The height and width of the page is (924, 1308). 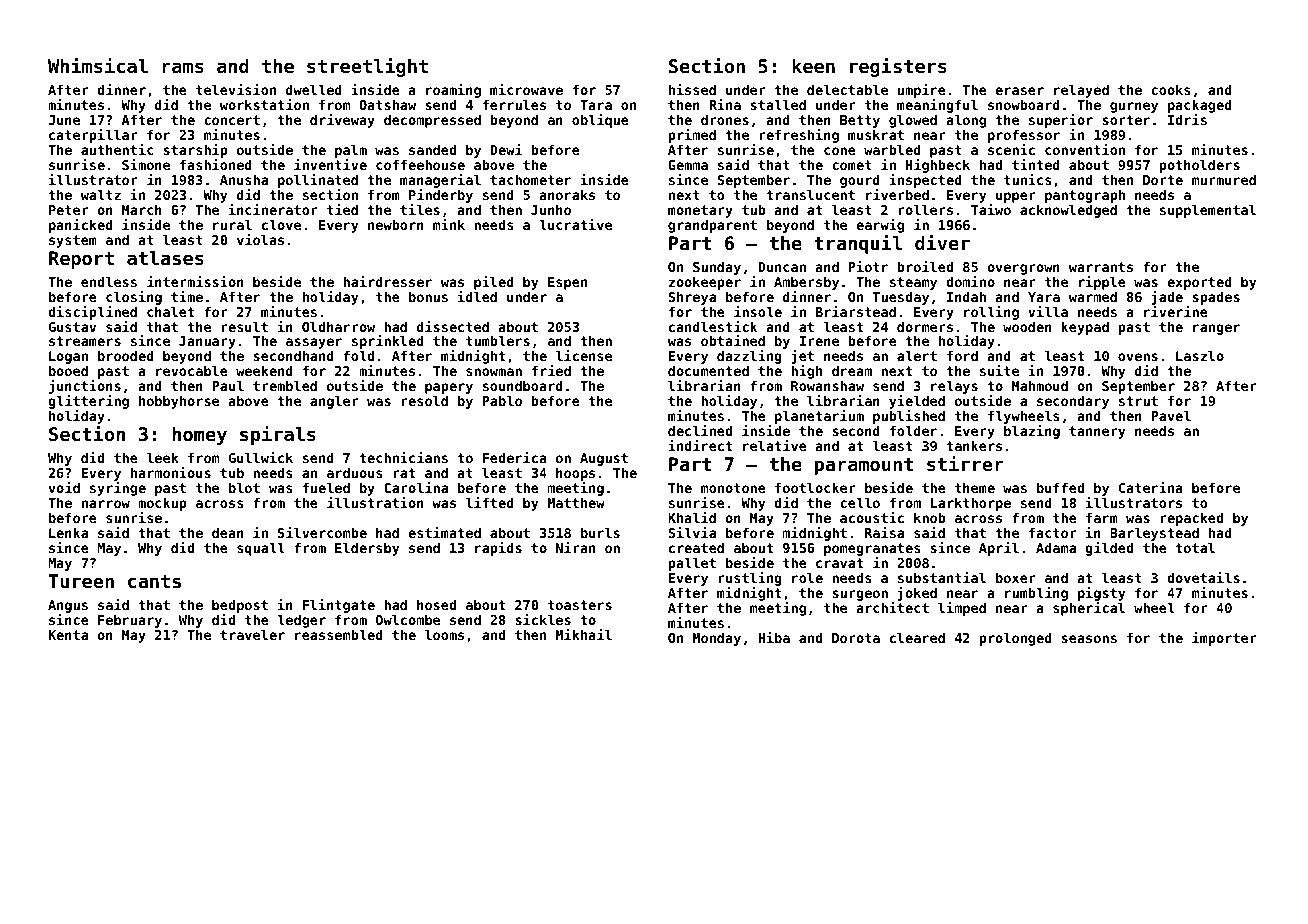 What do you see at coordinates (813, 66) in the page?
I see `keen` at bounding box center [813, 66].
